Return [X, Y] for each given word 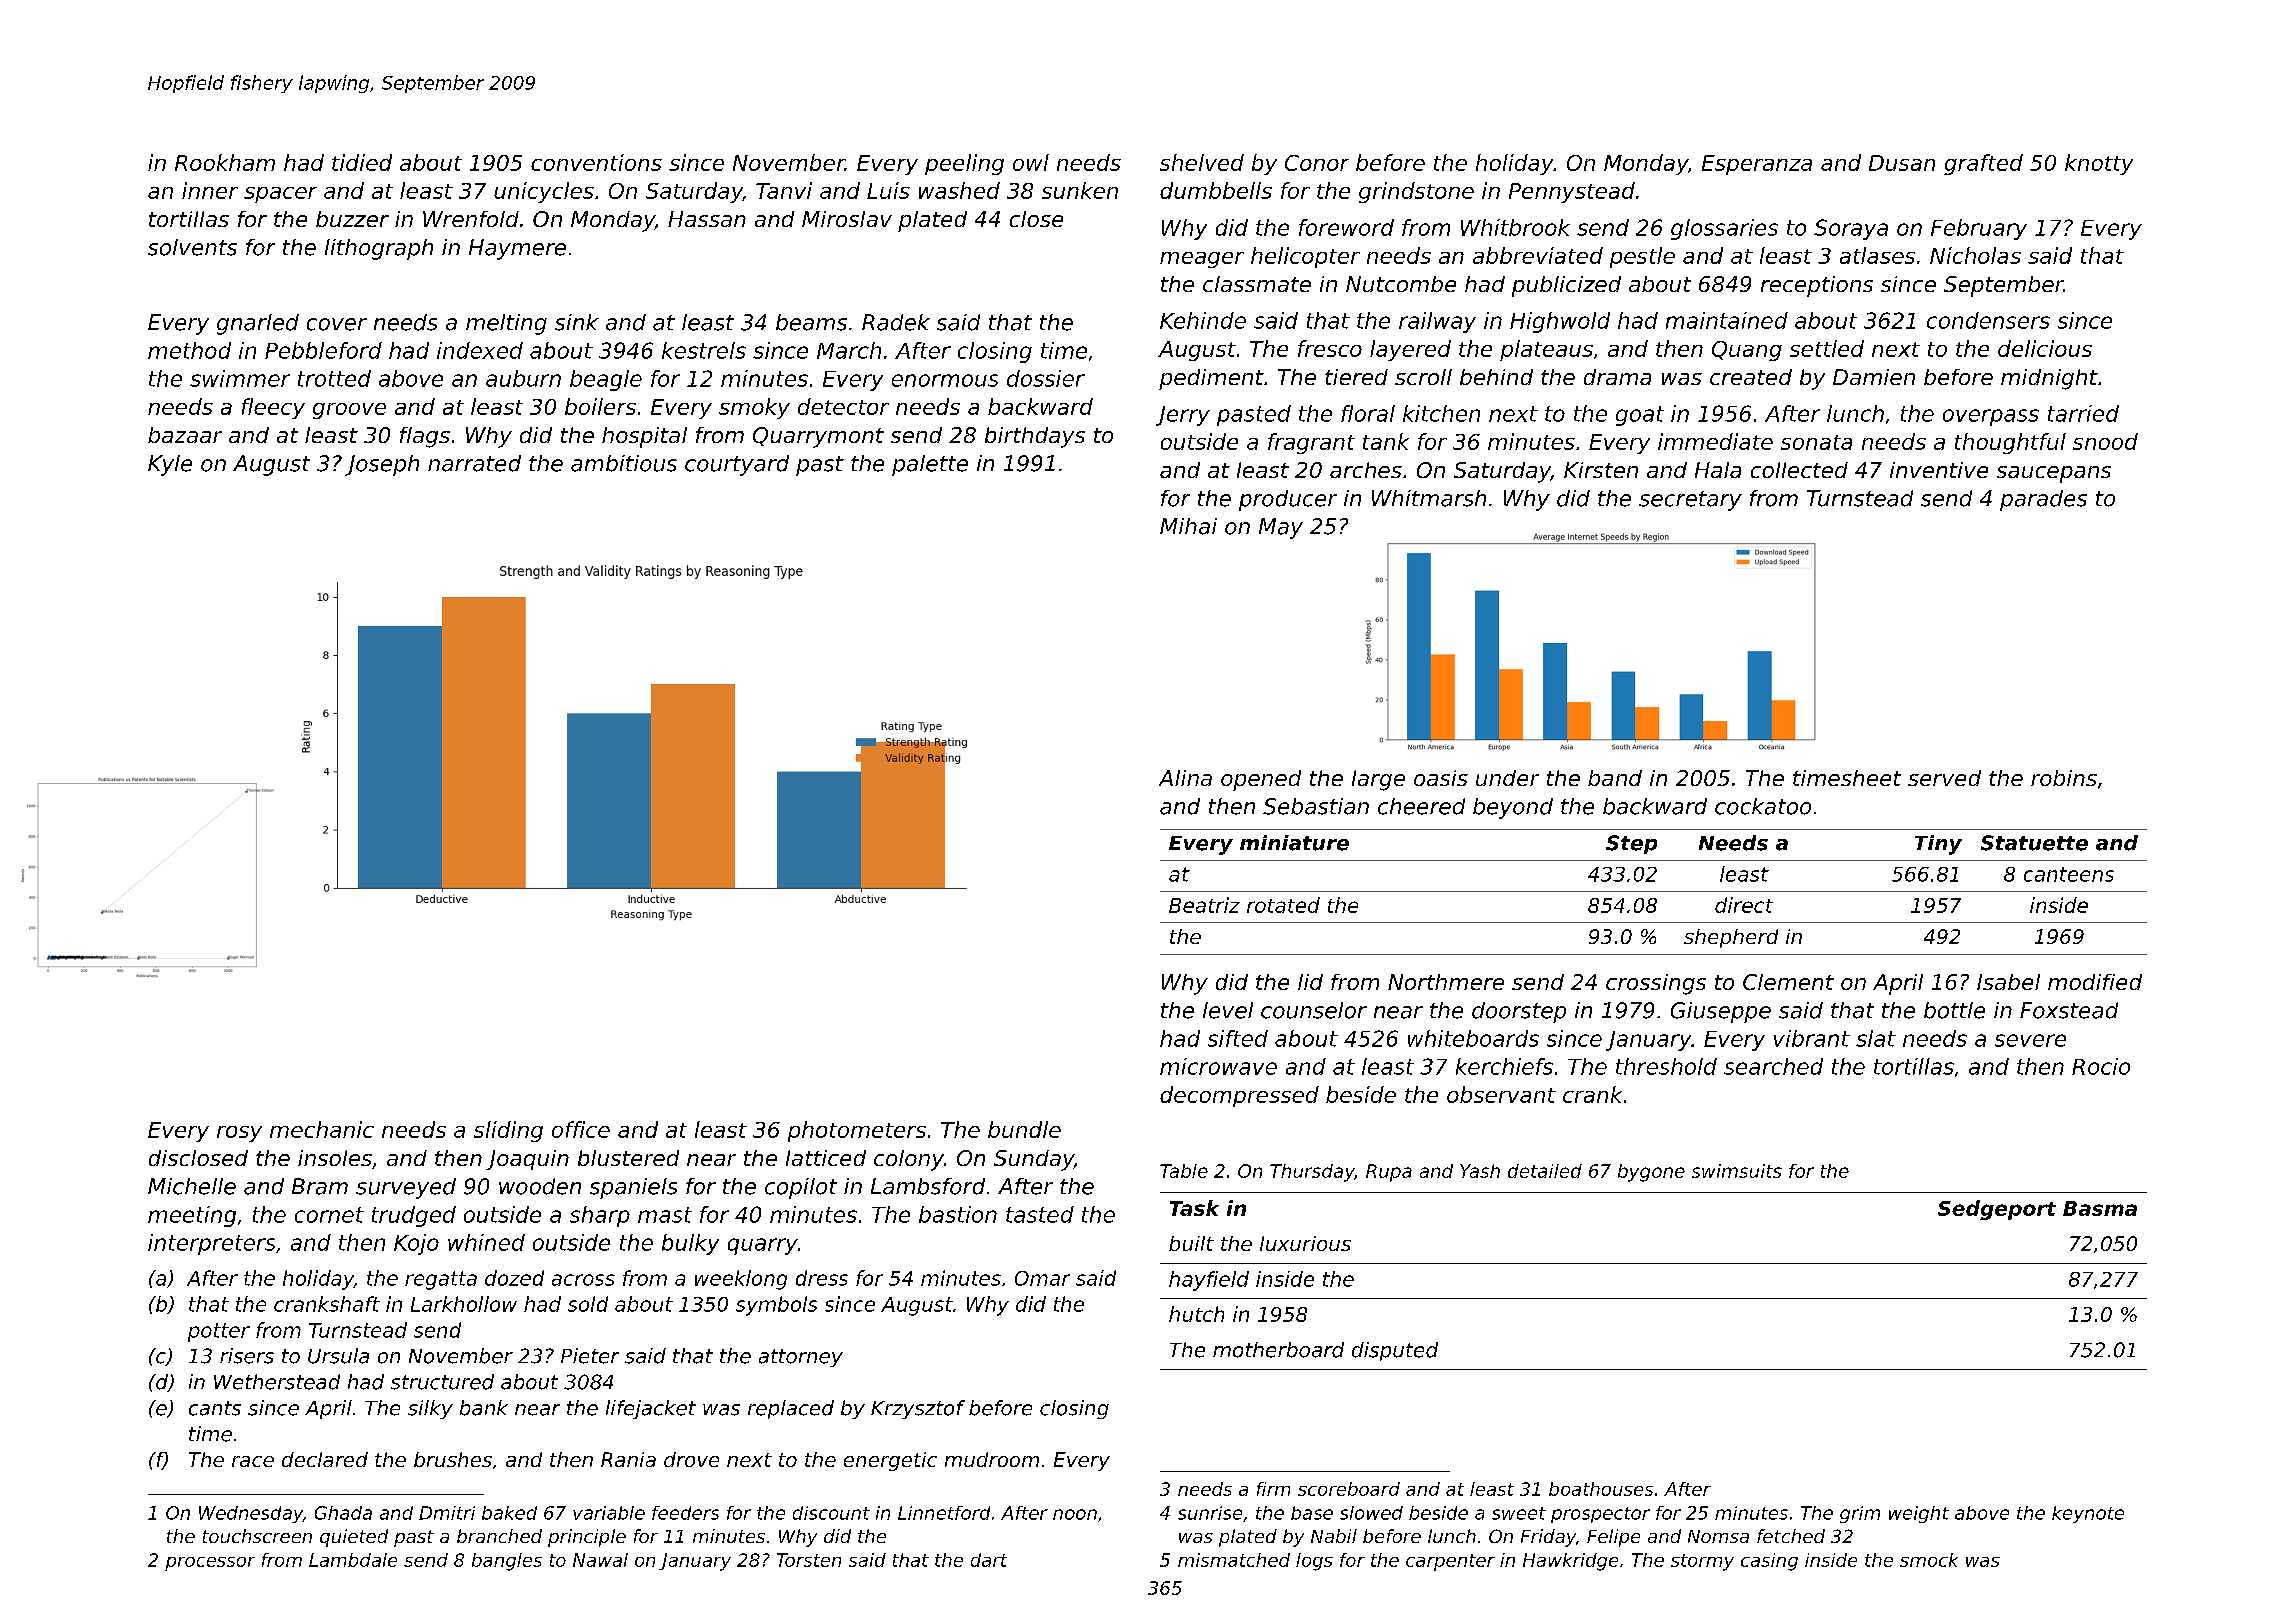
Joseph [382, 465]
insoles [335, 1158]
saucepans [2054, 474]
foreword [1346, 227]
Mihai [1188, 526]
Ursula [338, 1356]
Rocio [2101, 1066]
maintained [1727, 320]
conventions [596, 162]
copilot [801, 1188]
